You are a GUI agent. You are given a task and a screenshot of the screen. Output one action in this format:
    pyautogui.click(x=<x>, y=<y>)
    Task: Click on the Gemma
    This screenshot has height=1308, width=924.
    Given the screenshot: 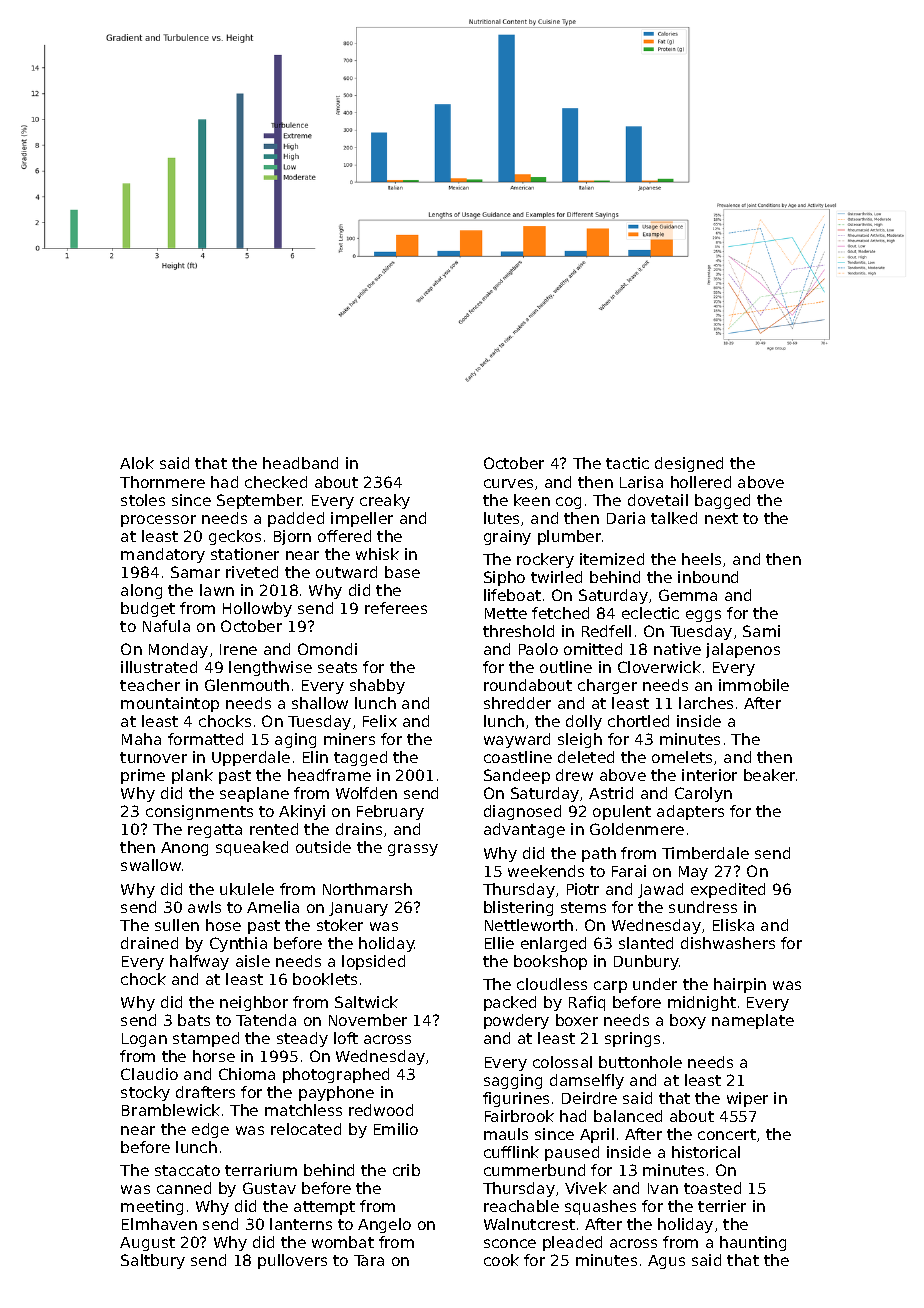 What is the action you would take?
    pyautogui.click(x=688, y=595)
